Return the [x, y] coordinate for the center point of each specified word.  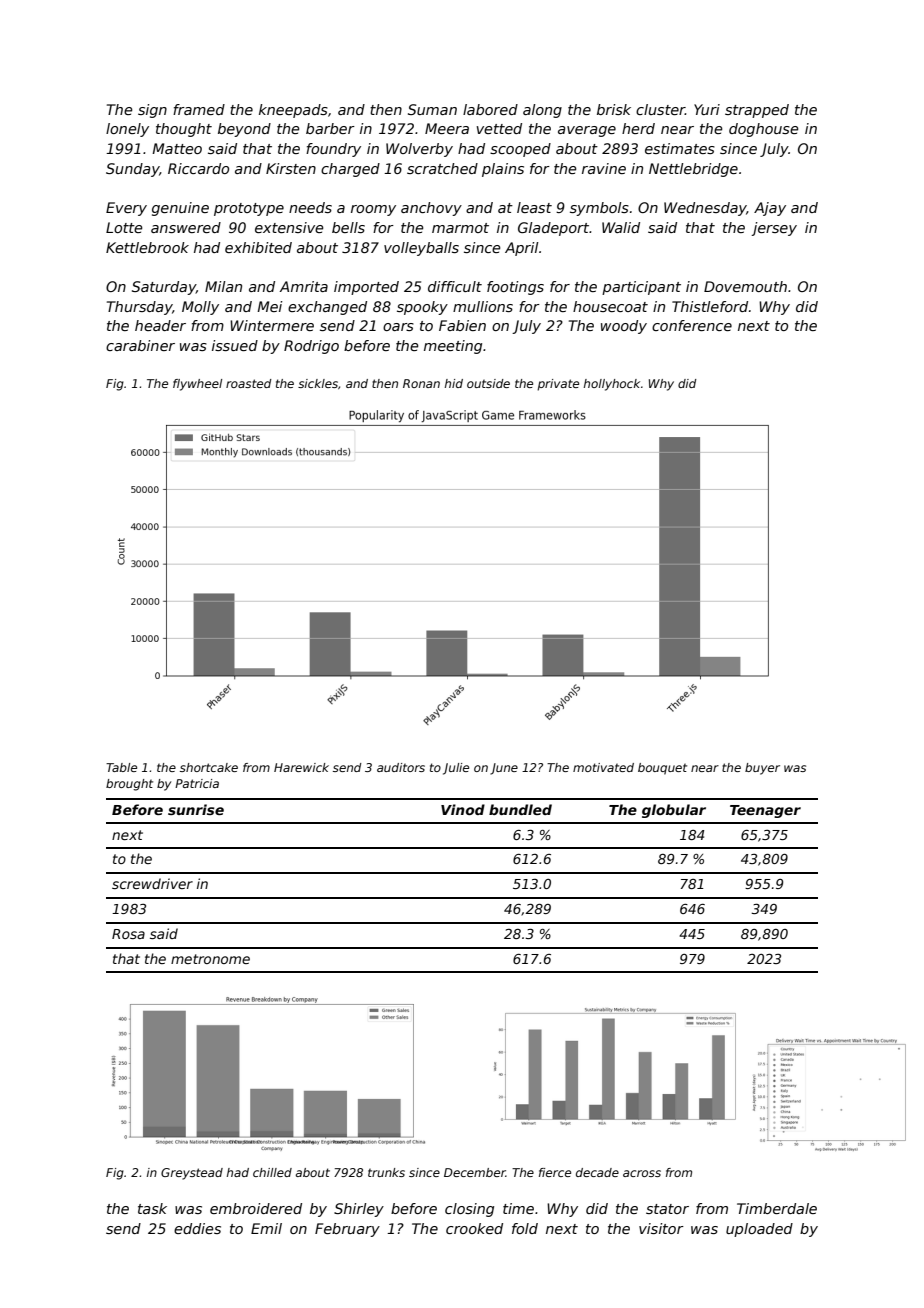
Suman [432, 109]
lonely [127, 130]
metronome [210, 959]
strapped [757, 111]
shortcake [209, 767]
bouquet [662, 769]
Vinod [463, 809]
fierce [555, 1172]
